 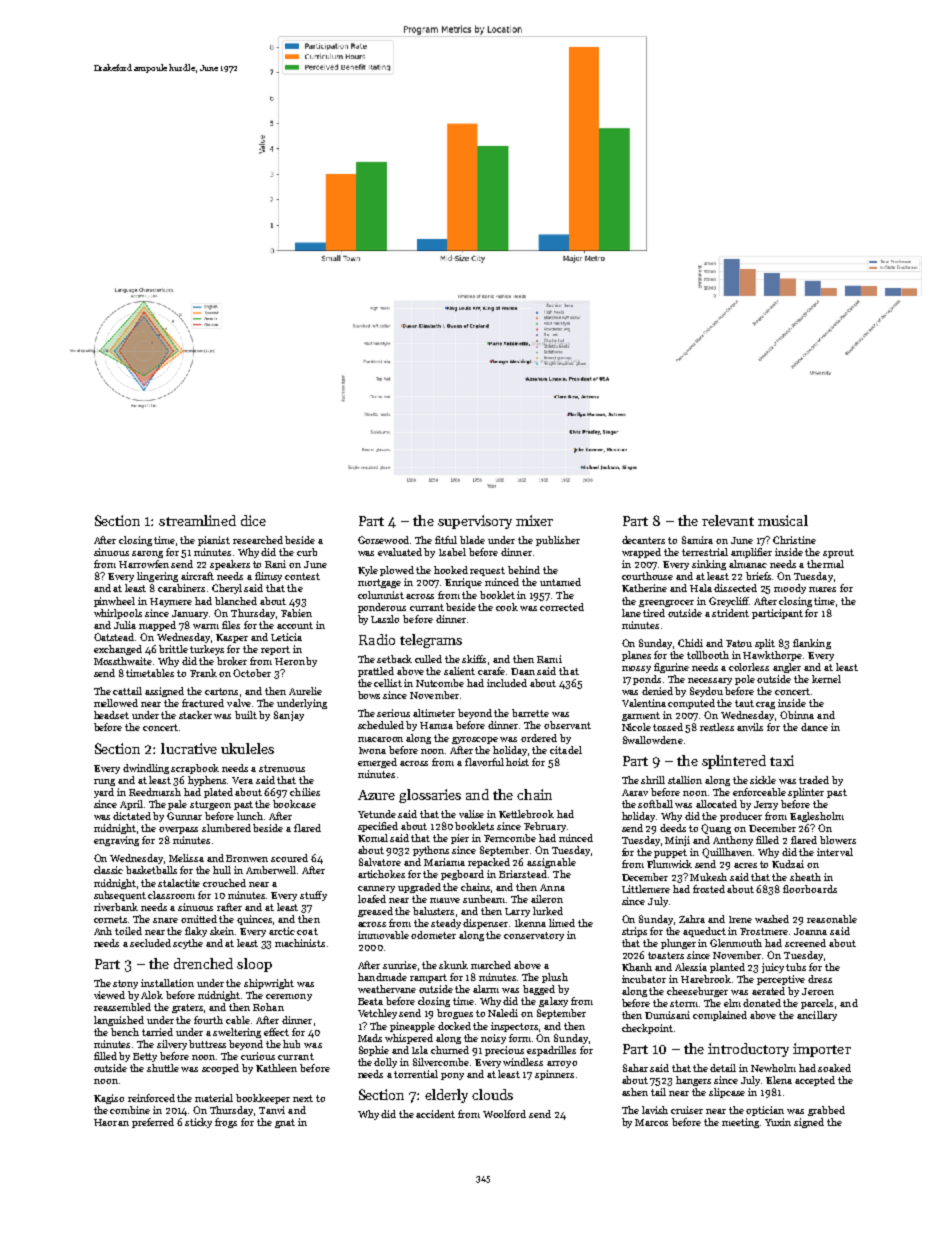 What do you see at coordinates (491, 671) in the document?
I see `carafe` at bounding box center [491, 671].
